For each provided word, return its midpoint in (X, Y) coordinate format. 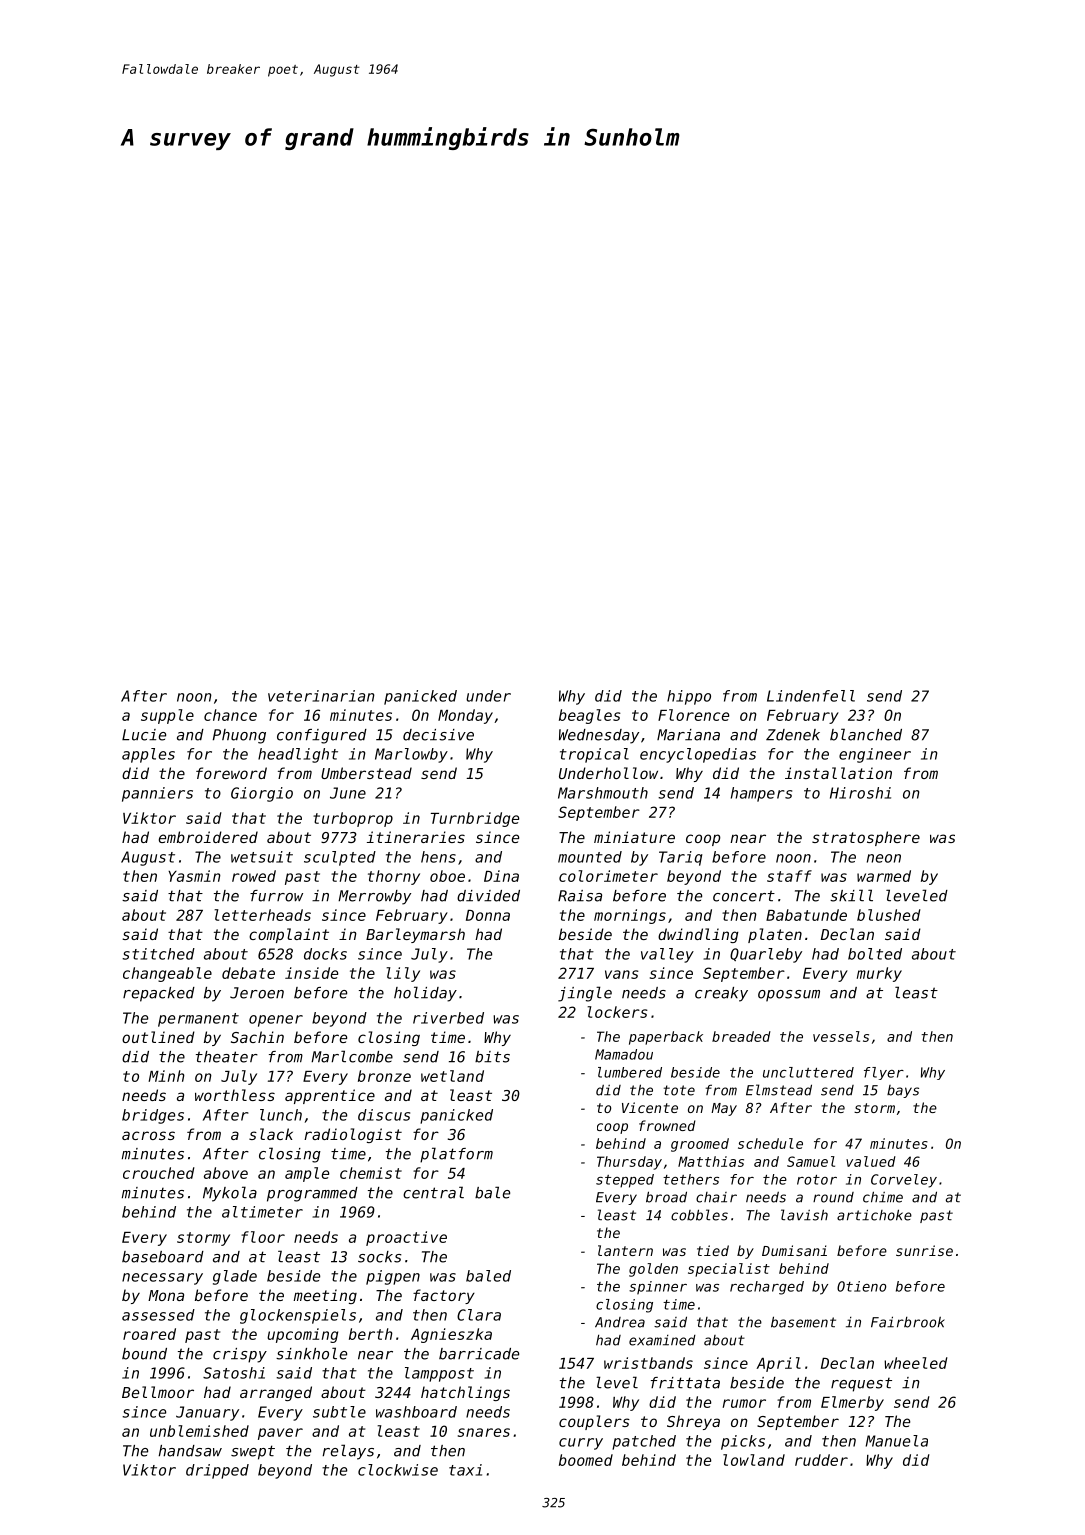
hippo (689, 697)
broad (666, 1197)
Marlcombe (352, 1056)
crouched (159, 1173)
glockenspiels (298, 1316)
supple (167, 716)
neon (884, 858)
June (348, 793)
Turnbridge (475, 819)
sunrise (924, 1250)
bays (903, 1091)
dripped (217, 1471)
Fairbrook (908, 1322)
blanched (866, 734)
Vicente (650, 1107)
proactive (406, 1238)
